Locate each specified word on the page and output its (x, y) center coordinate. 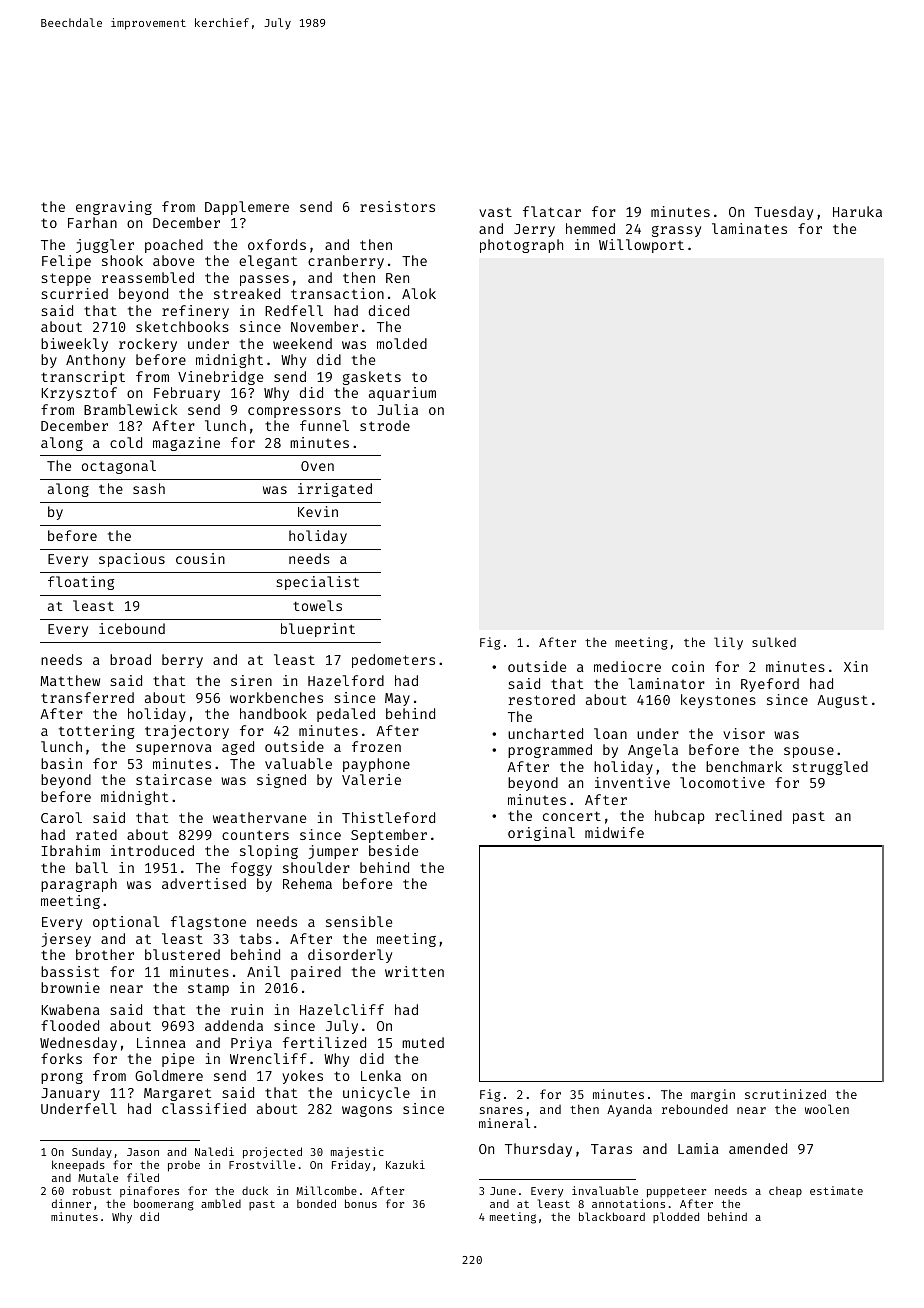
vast (495, 212)
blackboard (612, 1216)
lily (728, 643)
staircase (174, 779)
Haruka (857, 211)
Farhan (92, 222)
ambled (221, 1203)
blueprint (318, 630)
